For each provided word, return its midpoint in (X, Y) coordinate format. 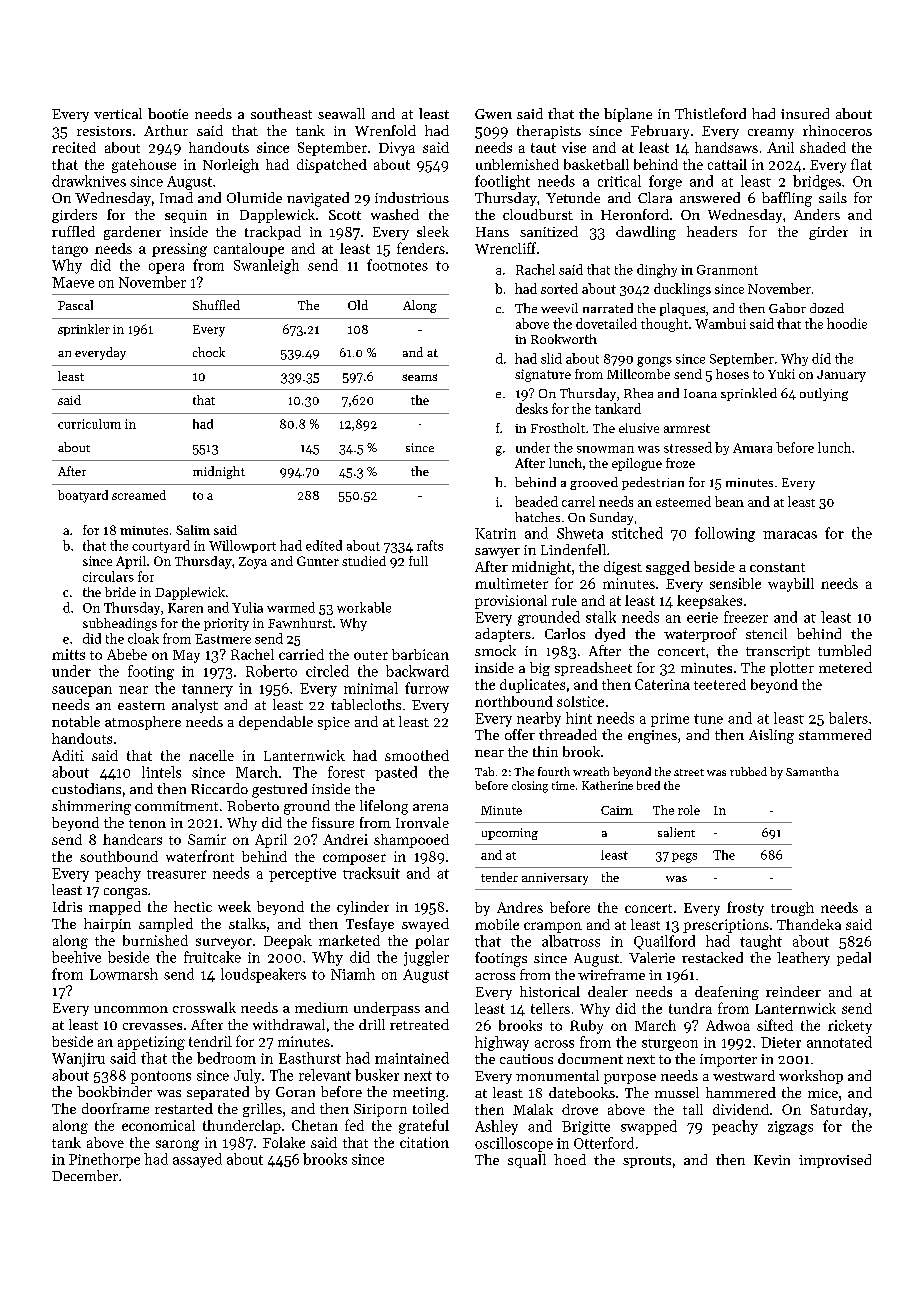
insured (805, 113)
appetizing (151, 1043)
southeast (281, 113)
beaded (536, 501)
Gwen (493, 114)
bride (120, 592)
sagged (668, 568)
